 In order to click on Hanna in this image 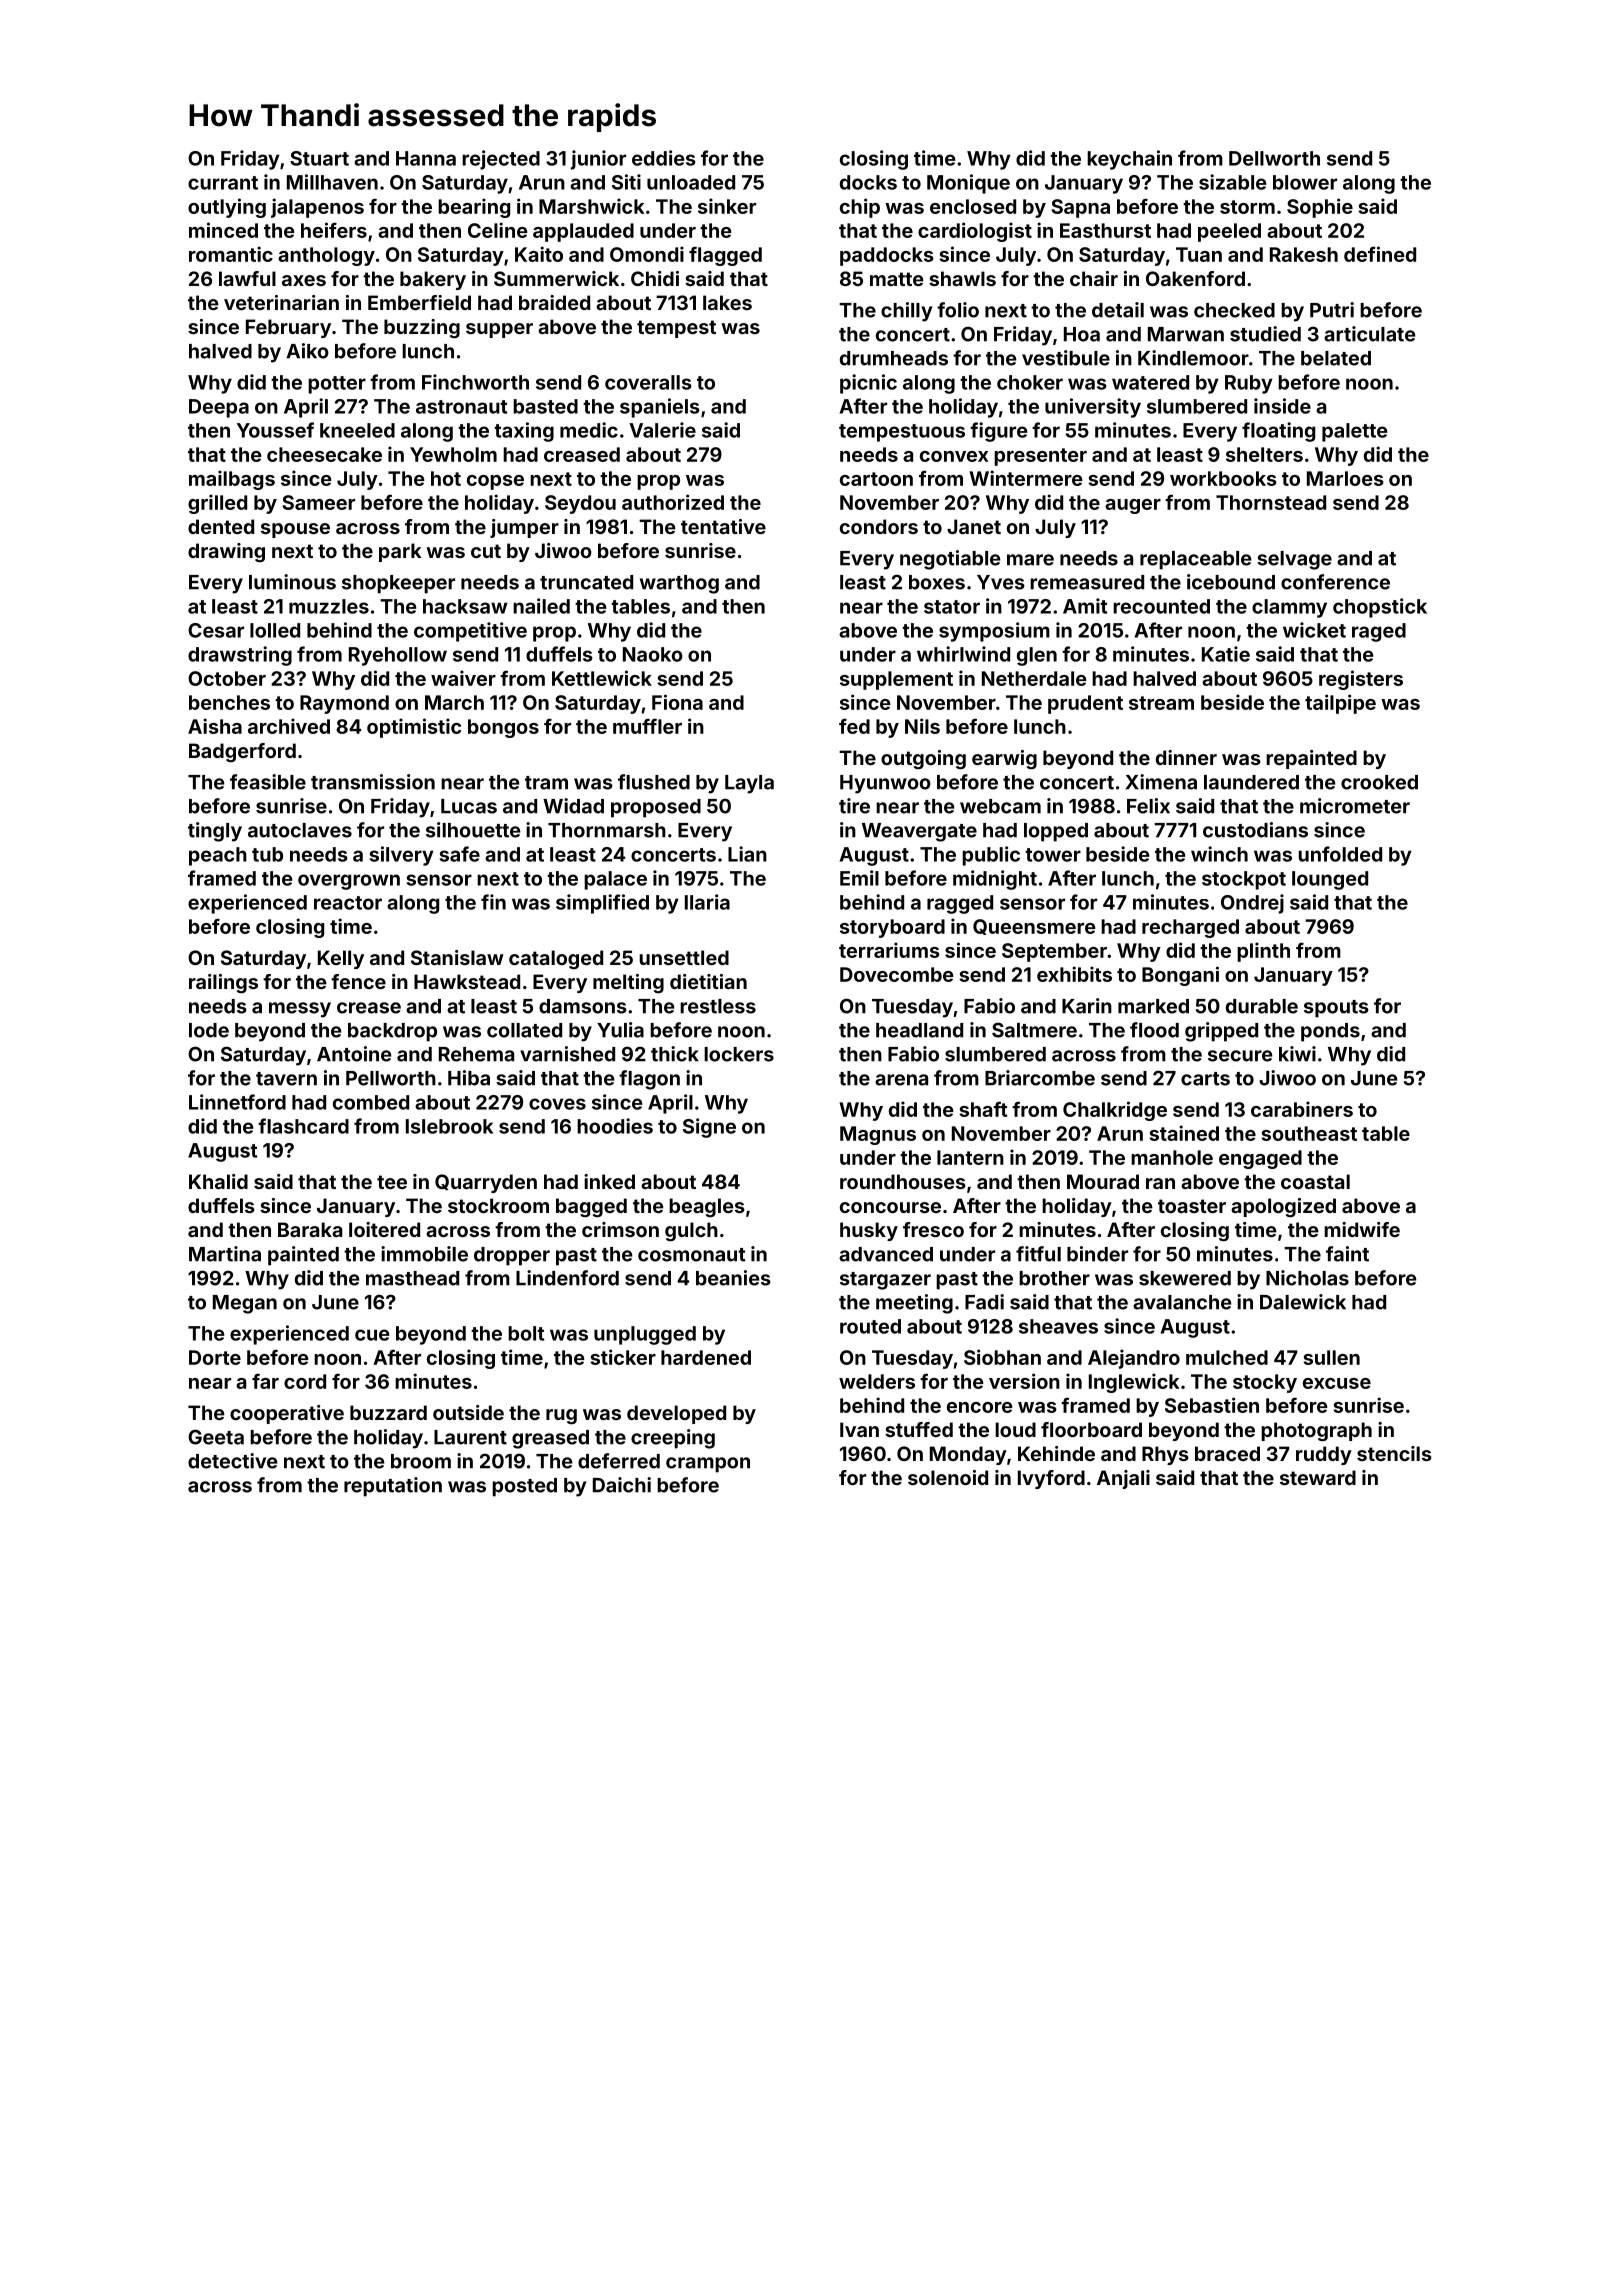, I will do `click(426, 158)`.
